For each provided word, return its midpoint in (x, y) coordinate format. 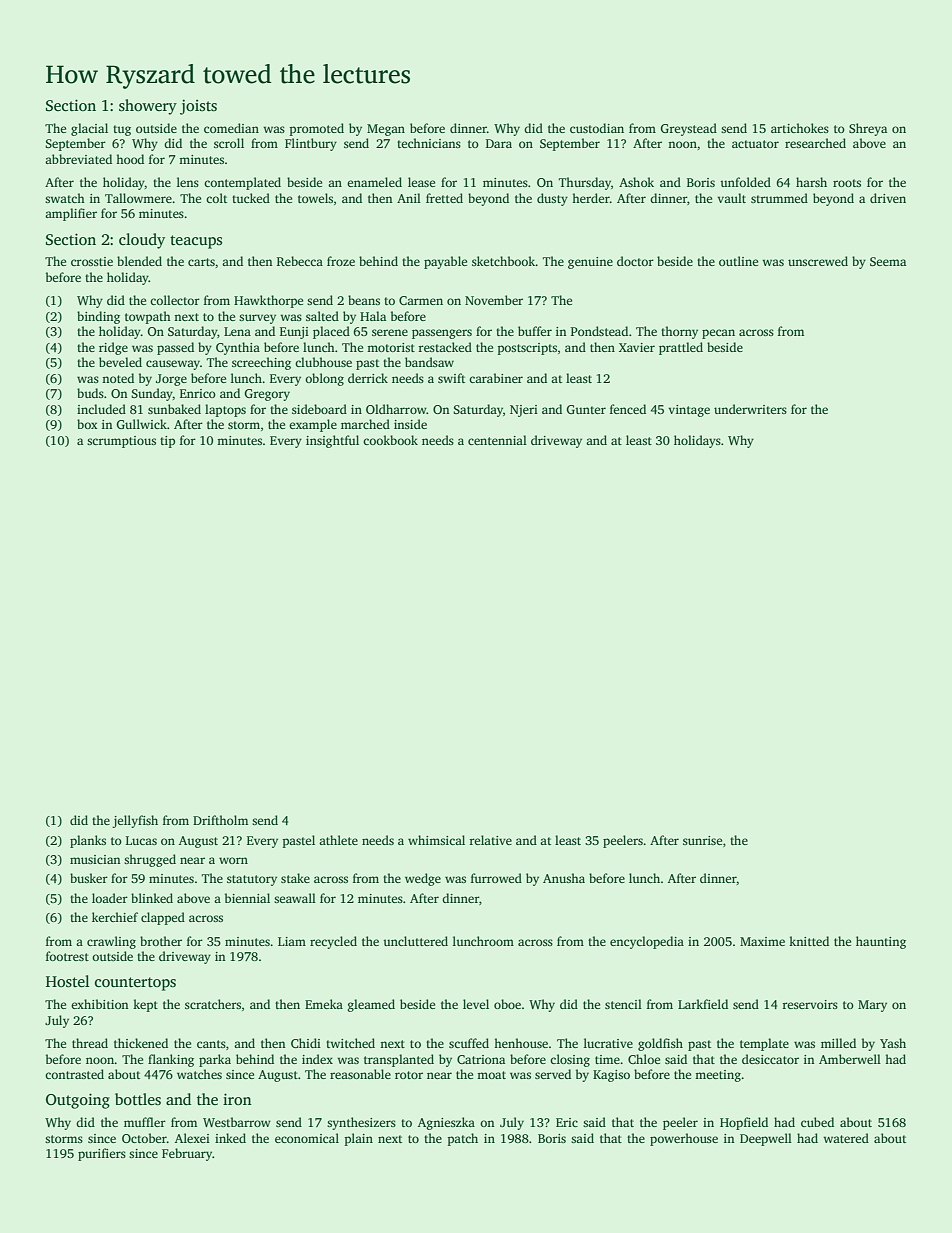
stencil (623, 1004)
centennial (497, 440)
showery (148, 107)
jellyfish (135, 821)
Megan (386, 130)
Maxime (762, 941)
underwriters (750, 409)
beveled (120, 362)
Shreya (868, 129)
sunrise (702, 840)
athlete (338, 840)
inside (410, 424)
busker (89, 878)
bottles (138, 1099)
